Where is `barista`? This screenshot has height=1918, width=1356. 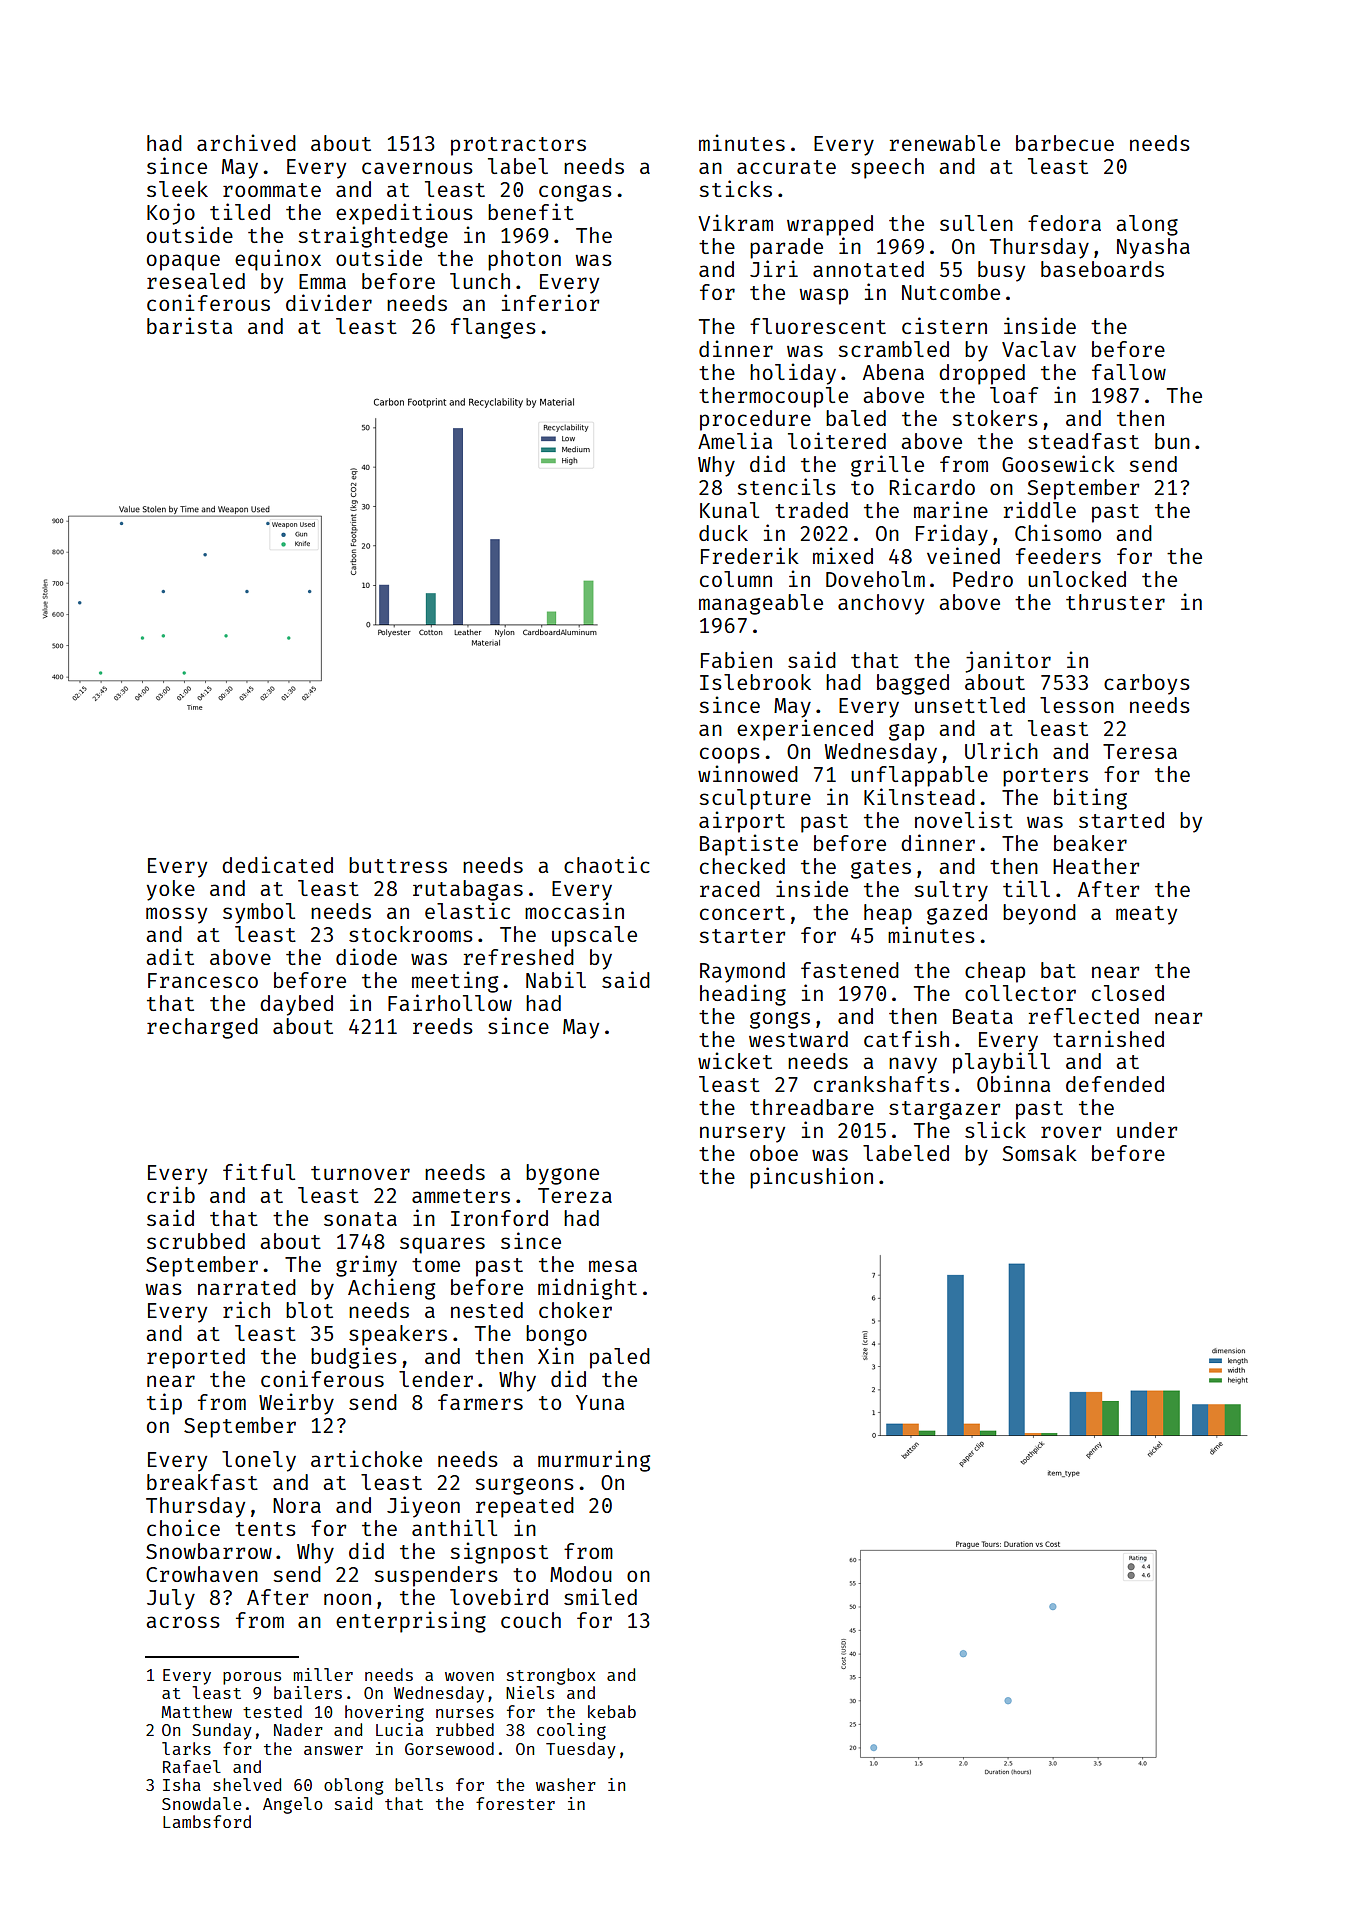 barista is located at coordinates (189, 325).
